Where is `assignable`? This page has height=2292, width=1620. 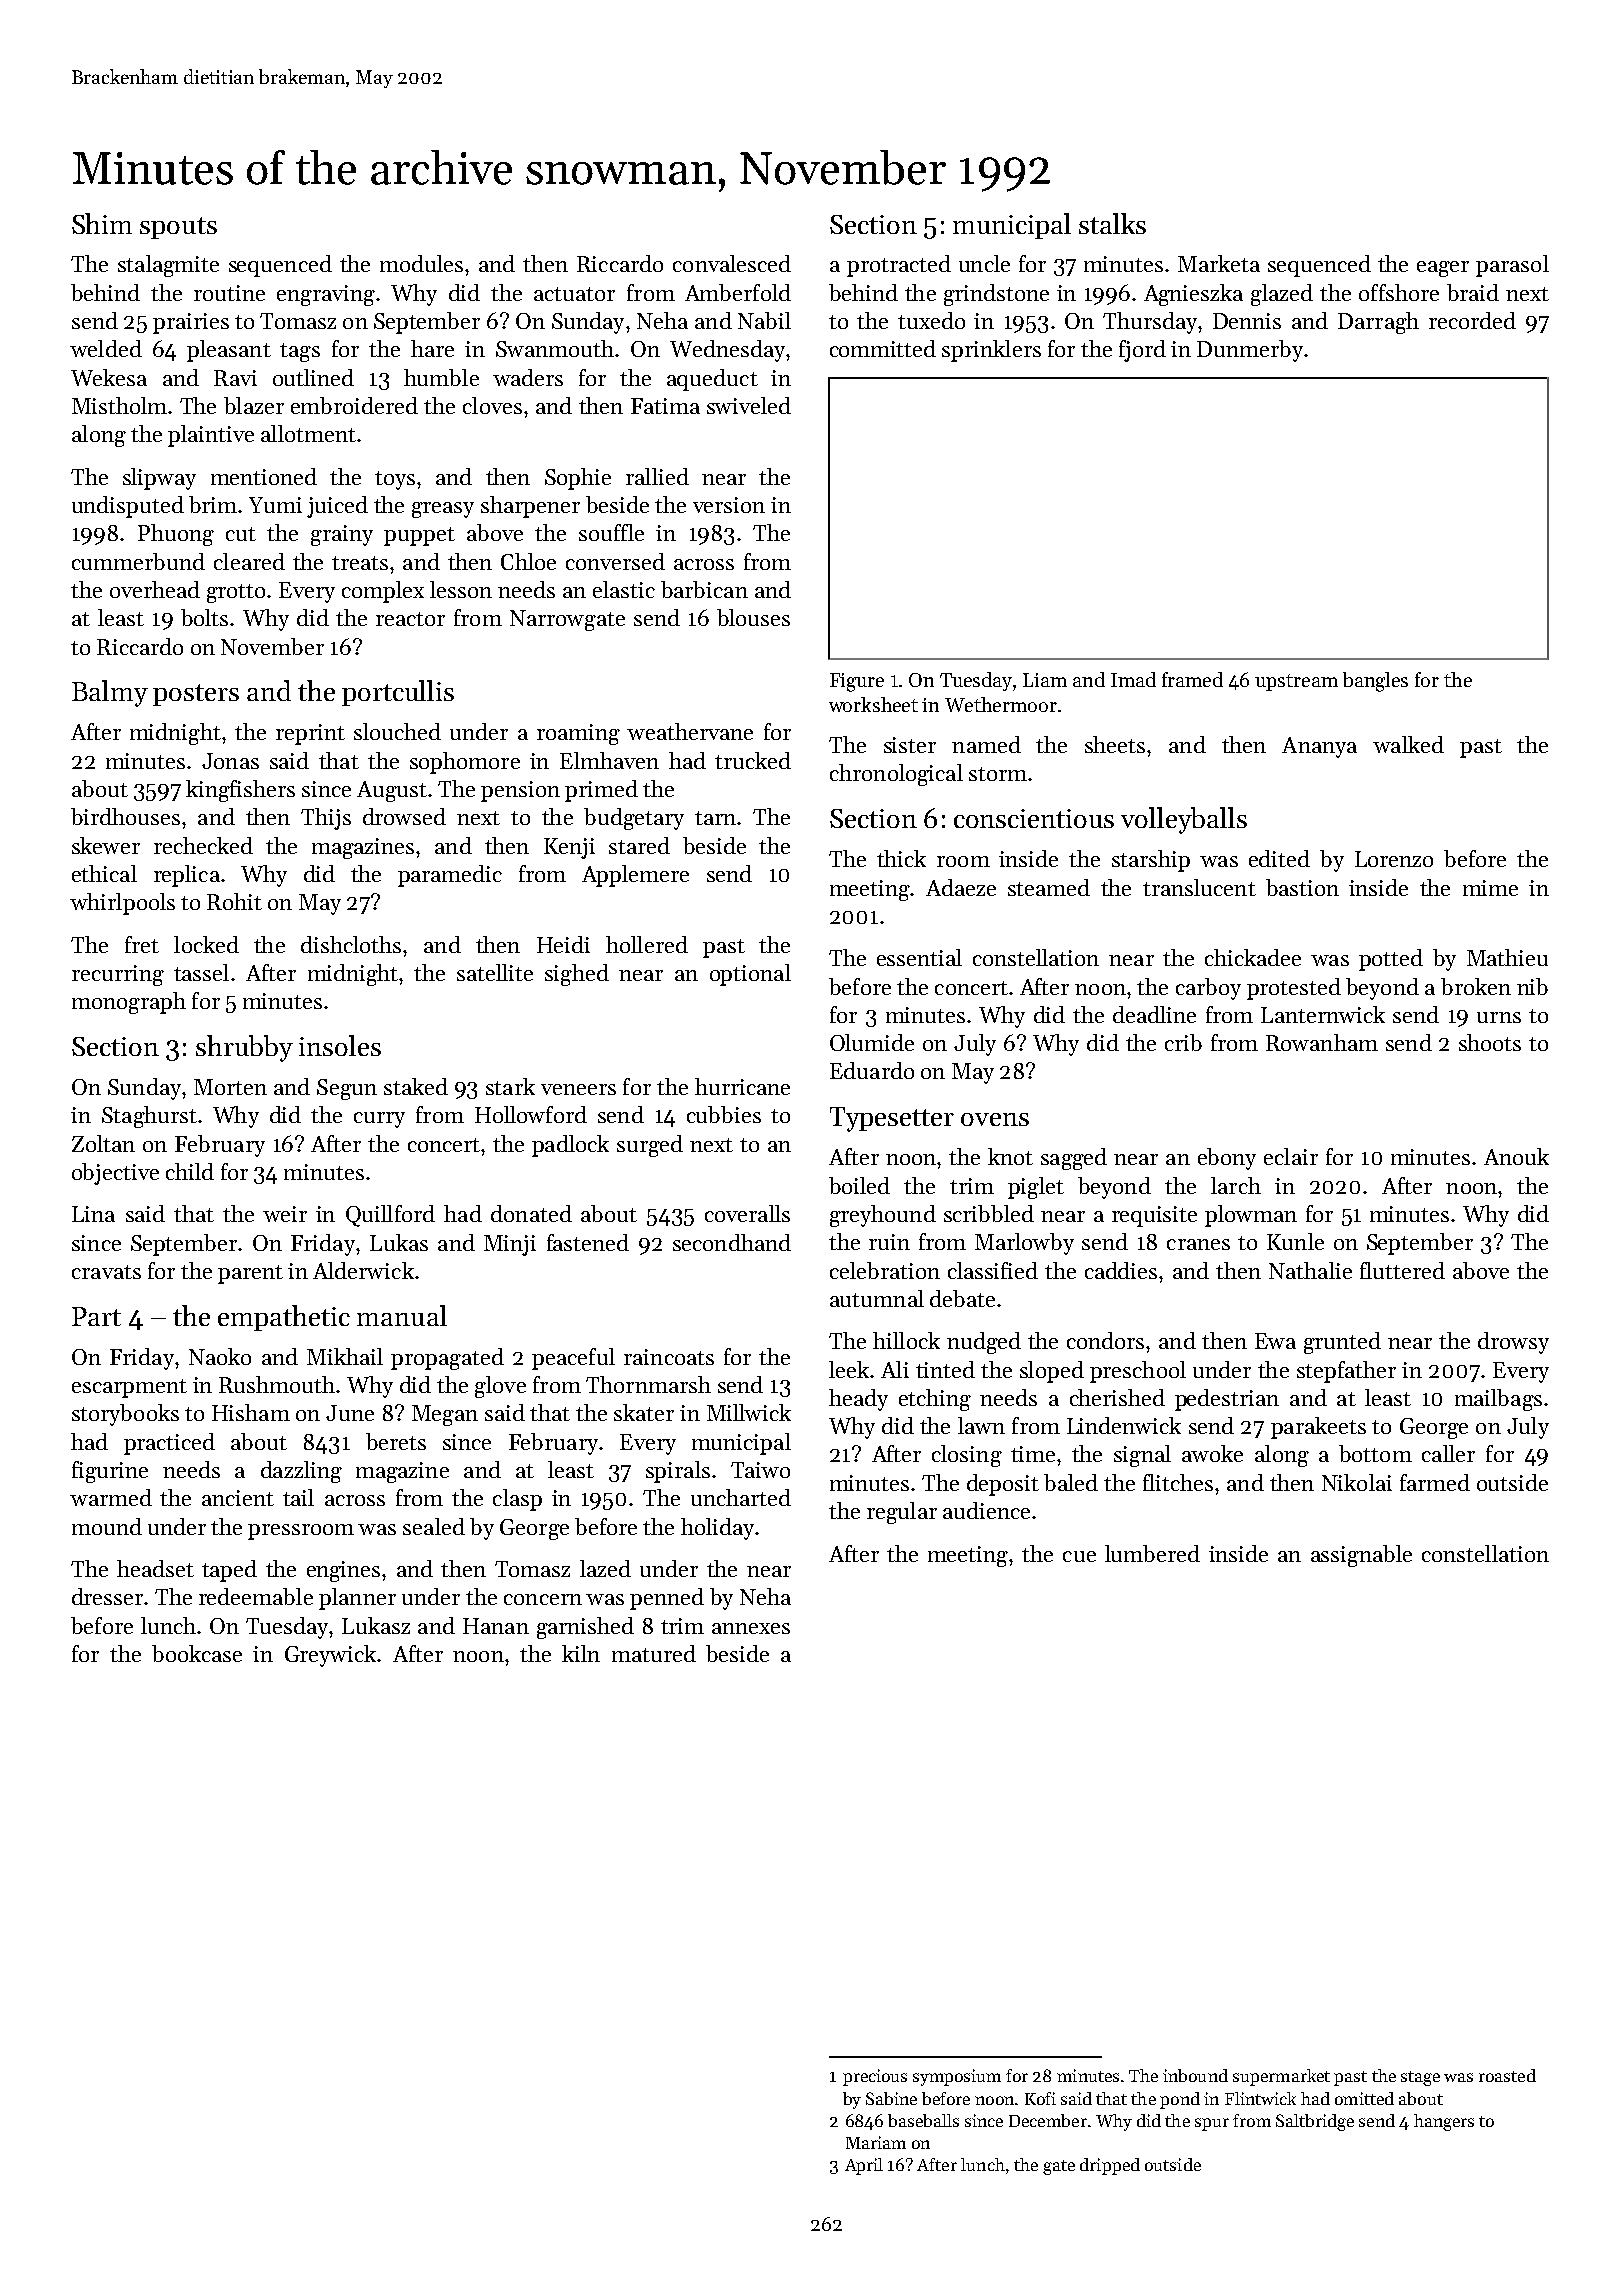
assignable is located at coordinates (1361, 1556).
